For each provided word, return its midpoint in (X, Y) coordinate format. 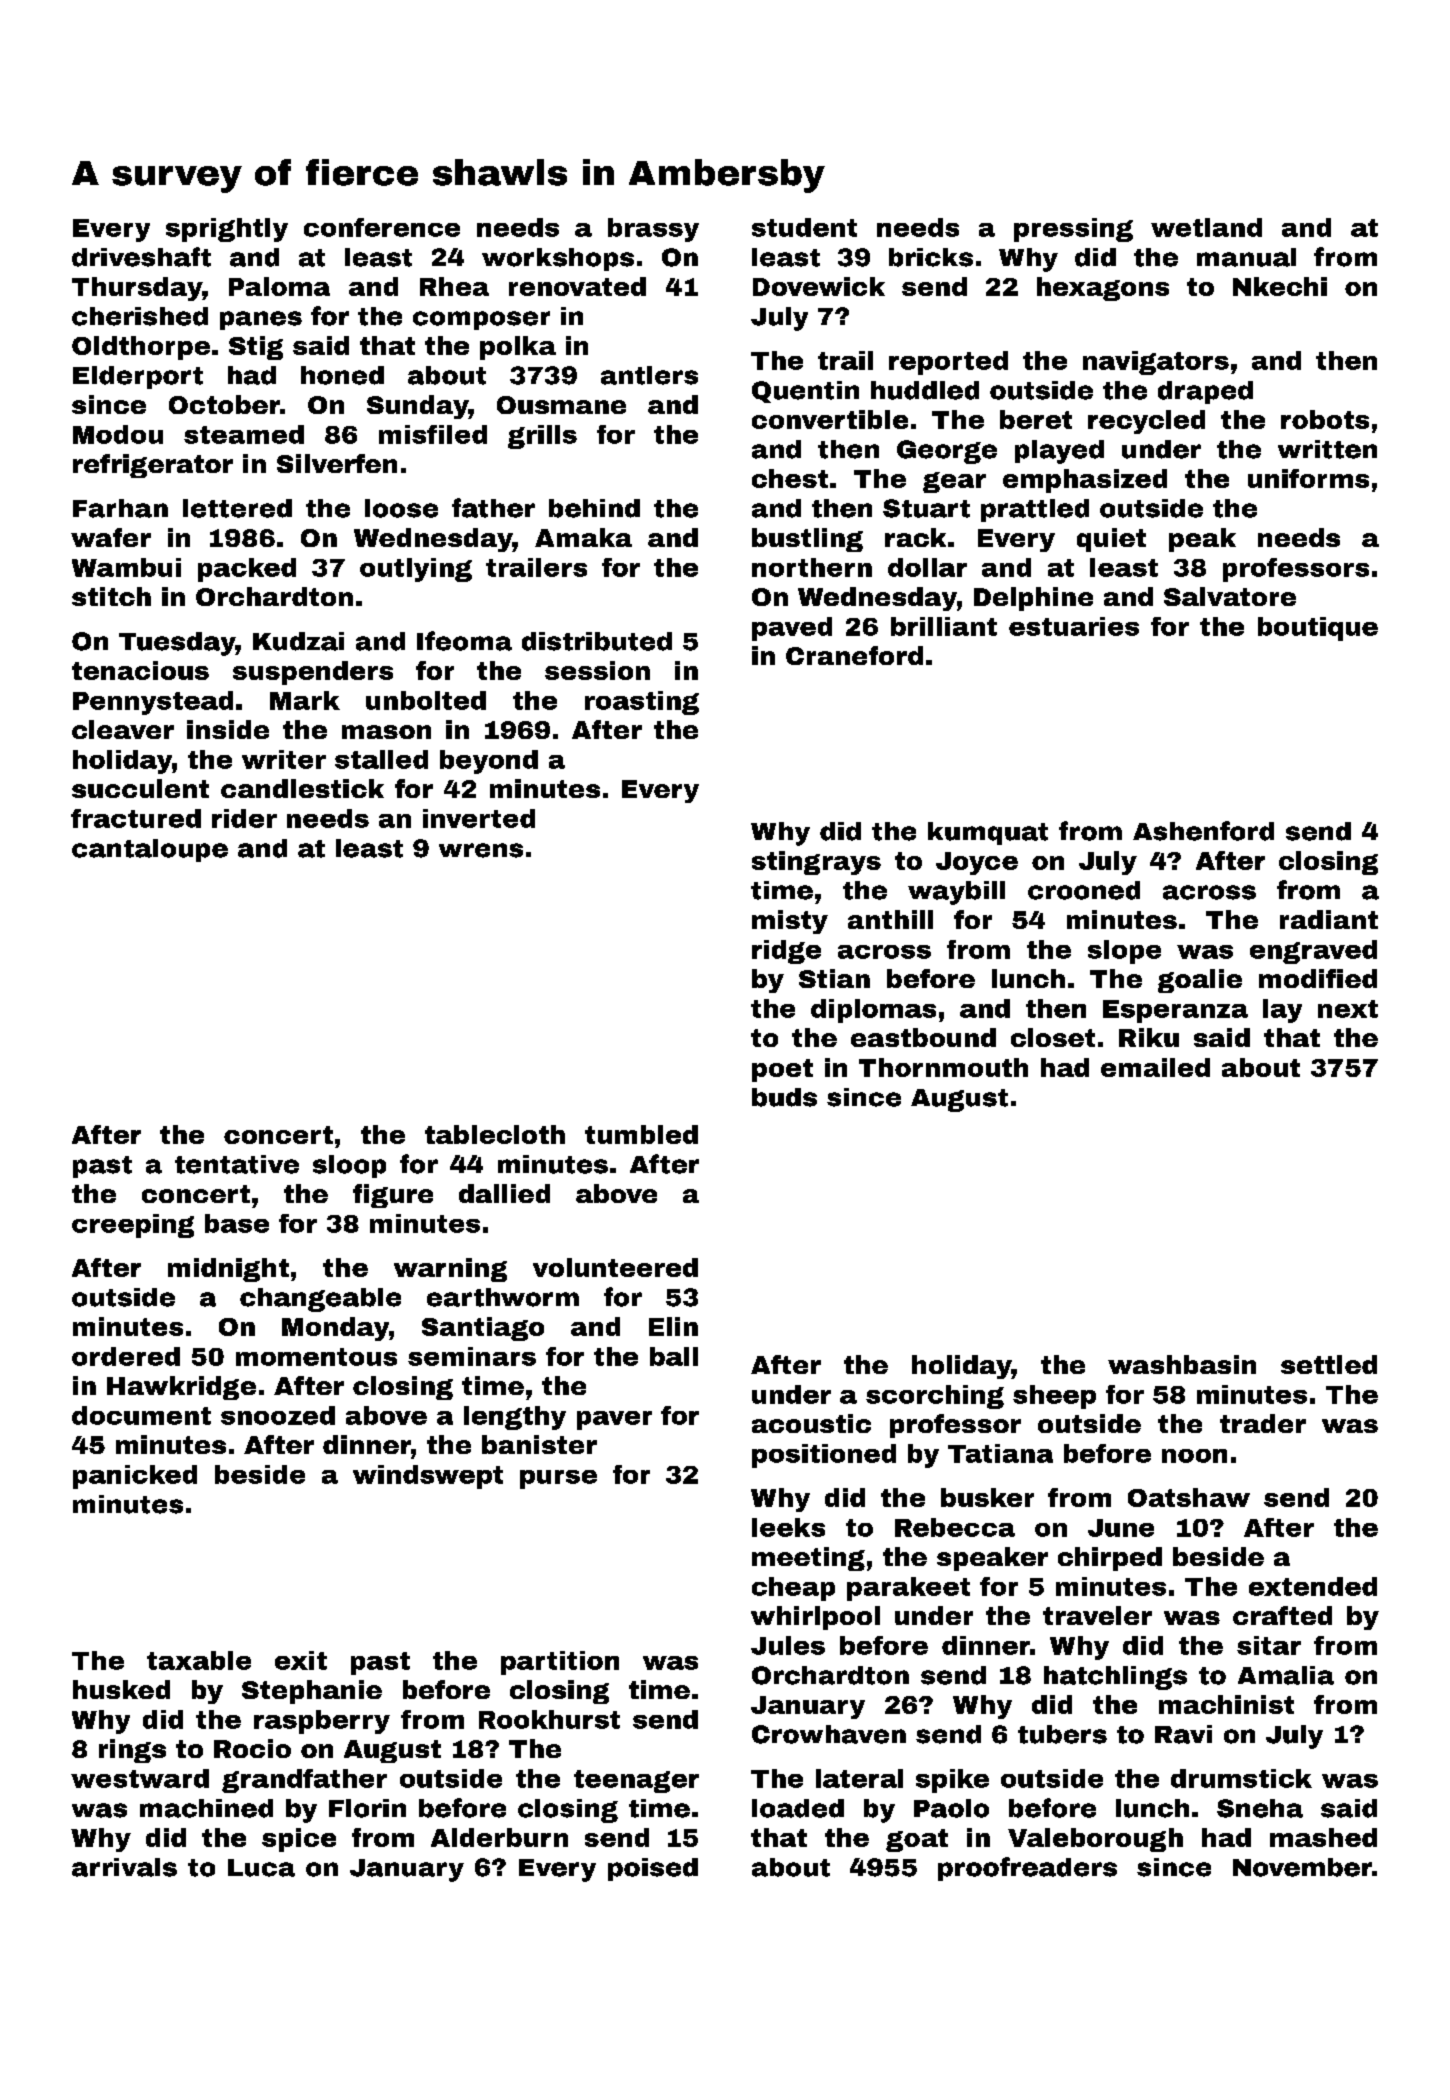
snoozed (278, 1415)
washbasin (1182, 1364)
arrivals (124, 1867)
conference (382, 227)
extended (1313, 1586)
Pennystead (153, 703)
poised (653, 1869)
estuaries (1074, 626)
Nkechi (1280, 286)
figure (393, 1196)
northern (812, 567)
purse (558, 1479)
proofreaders (1027, 1869)
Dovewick (819, 286)
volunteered (615, 1267)
